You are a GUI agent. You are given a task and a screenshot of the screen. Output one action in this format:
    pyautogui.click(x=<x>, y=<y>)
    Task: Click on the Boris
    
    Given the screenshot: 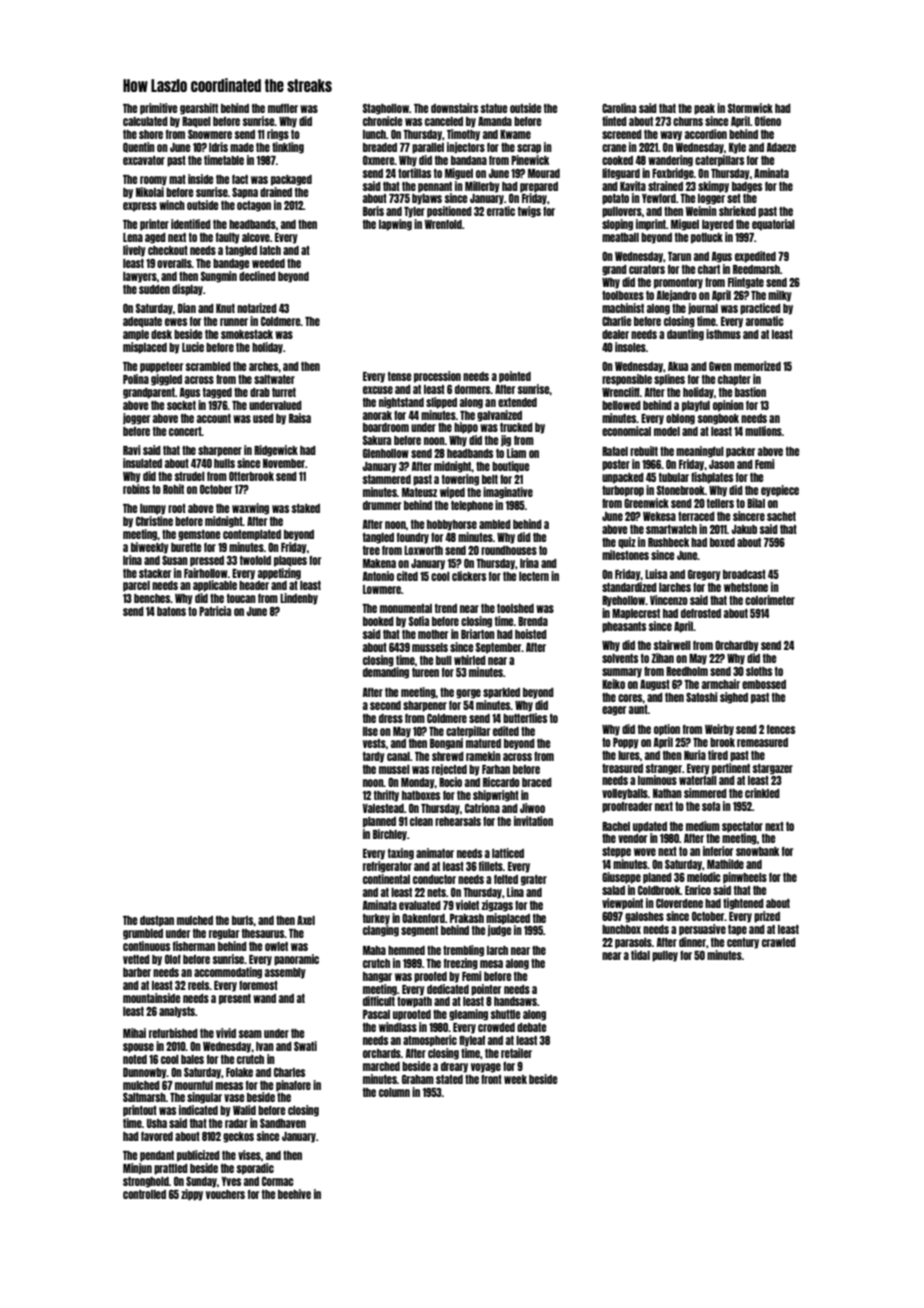 What is the action you would take?
    pyautogui.click(x=373, y=211)
